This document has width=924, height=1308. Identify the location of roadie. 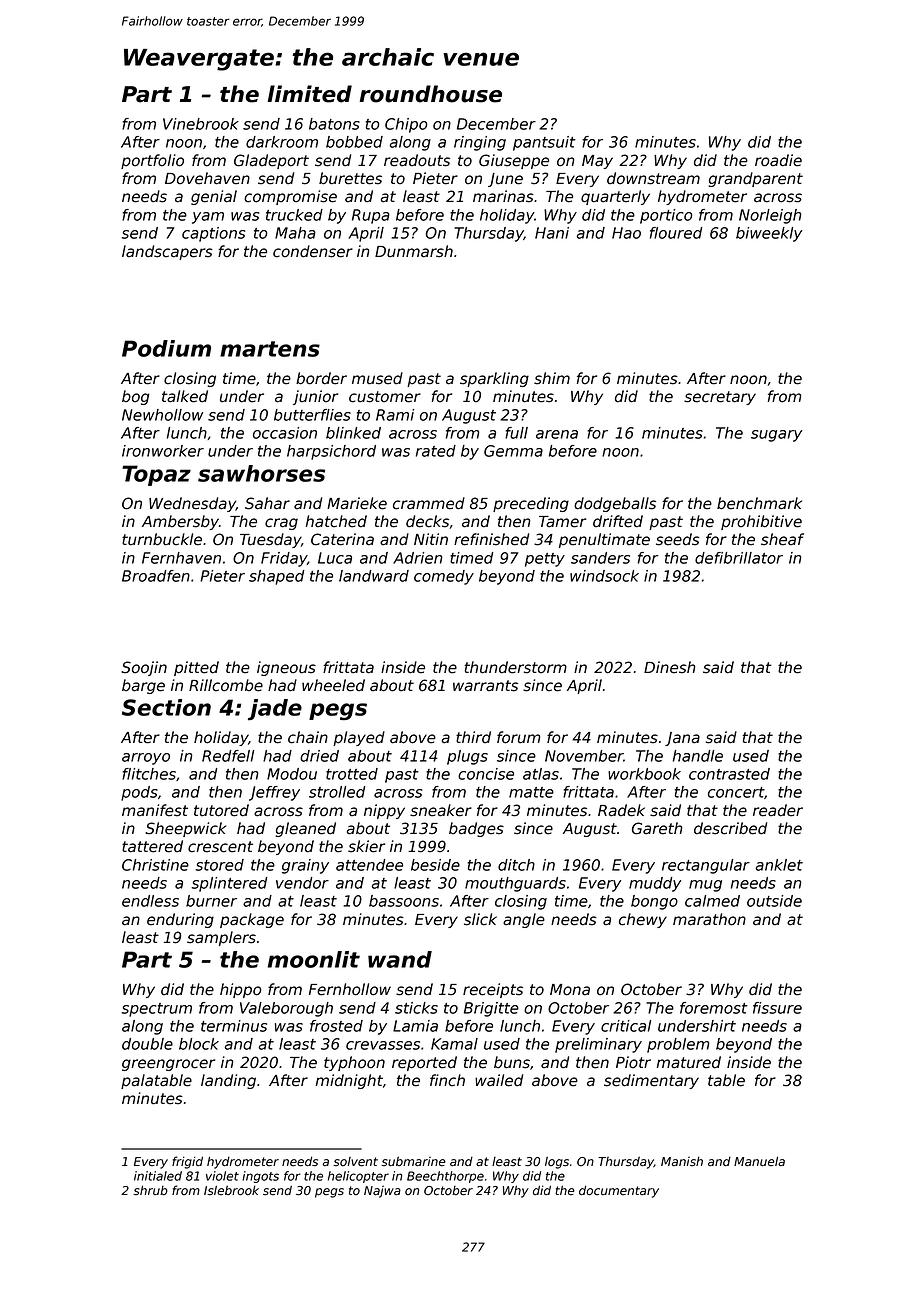
(778, 160).
